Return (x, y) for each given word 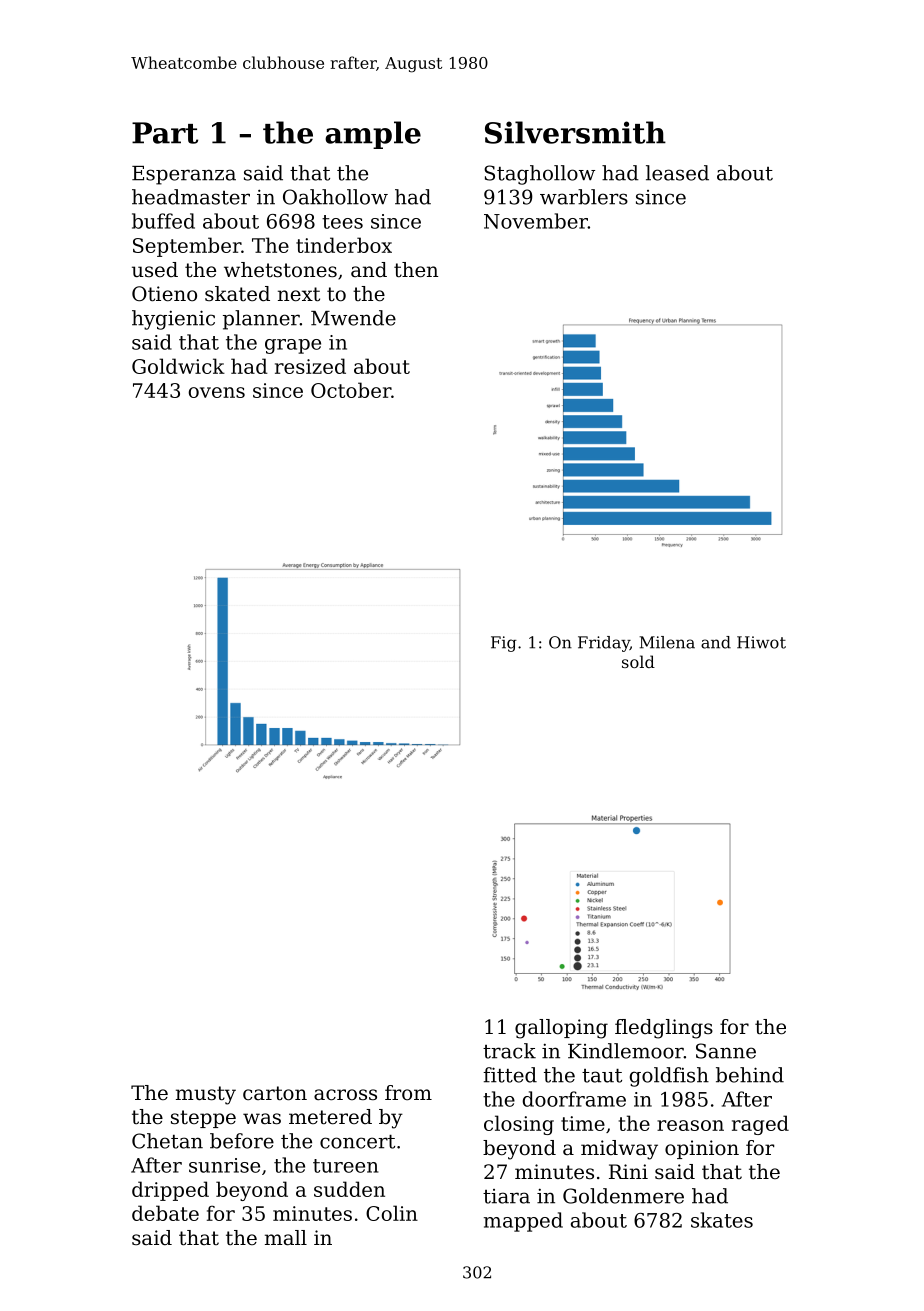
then (416, 270)
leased (677, 173)
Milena (667, 642)
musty (206, 1095)
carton (275, 1093)
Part (165, 133)
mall (286, 1238)
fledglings (664, 1029)
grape (293, 346)
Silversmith (575, 132)
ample (373, 135)
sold (638, 661)
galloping (561, 1029)
